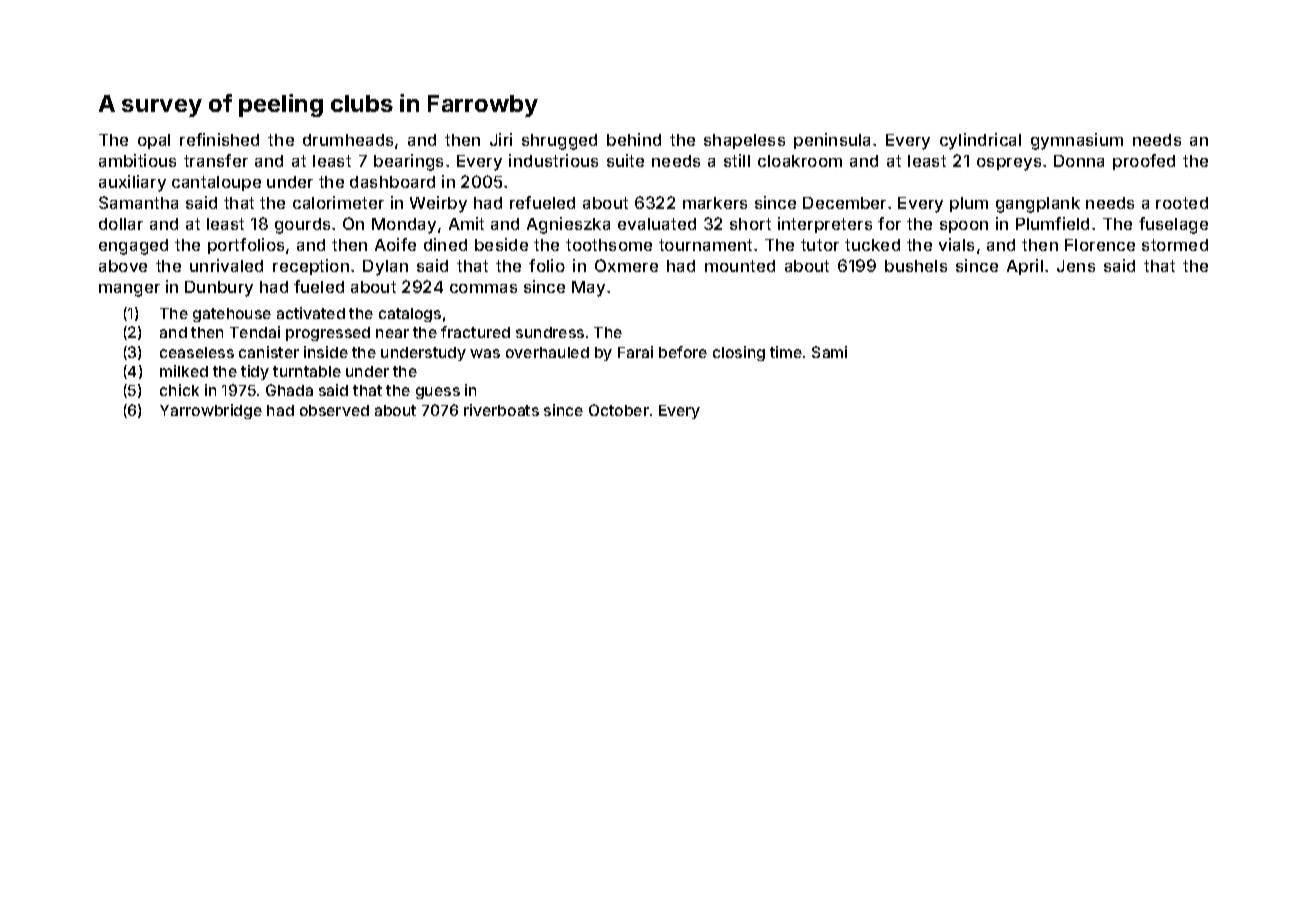  I want to click on above, so click(123, 266).
